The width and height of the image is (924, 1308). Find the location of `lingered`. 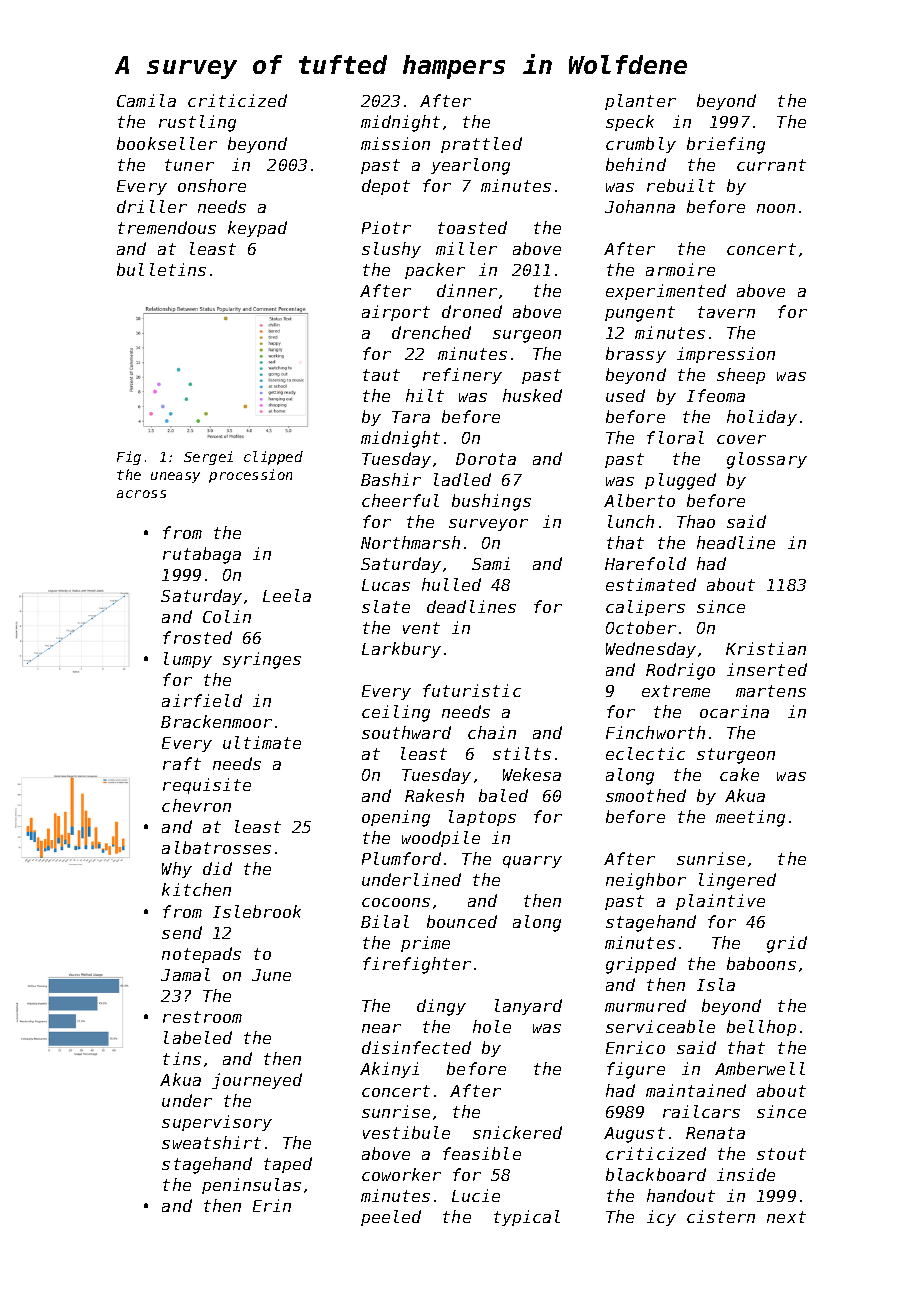

lingered is located at coordinates (737, 881).
